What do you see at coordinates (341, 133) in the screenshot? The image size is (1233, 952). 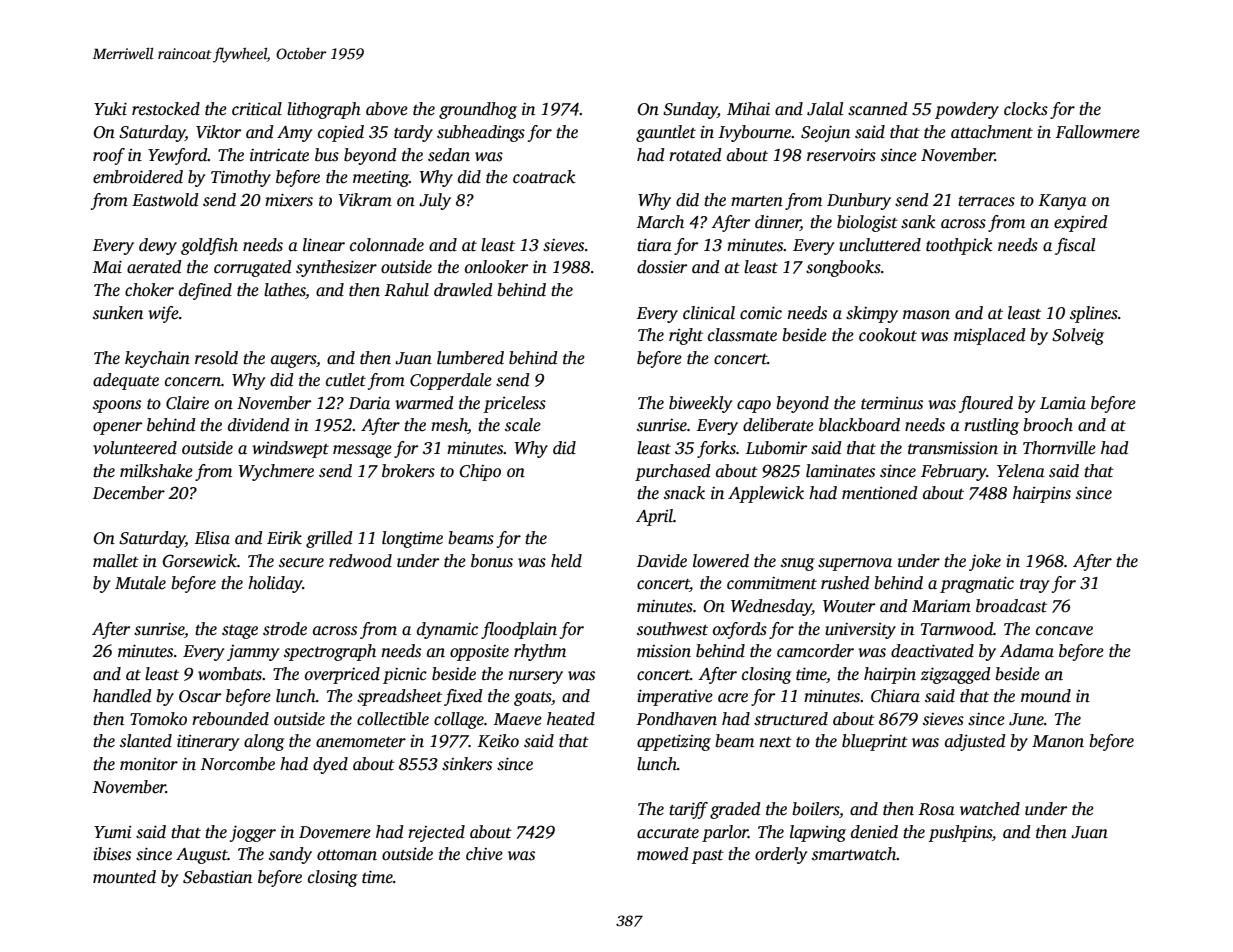 I see `copied` at bounding box center [341, 133].
